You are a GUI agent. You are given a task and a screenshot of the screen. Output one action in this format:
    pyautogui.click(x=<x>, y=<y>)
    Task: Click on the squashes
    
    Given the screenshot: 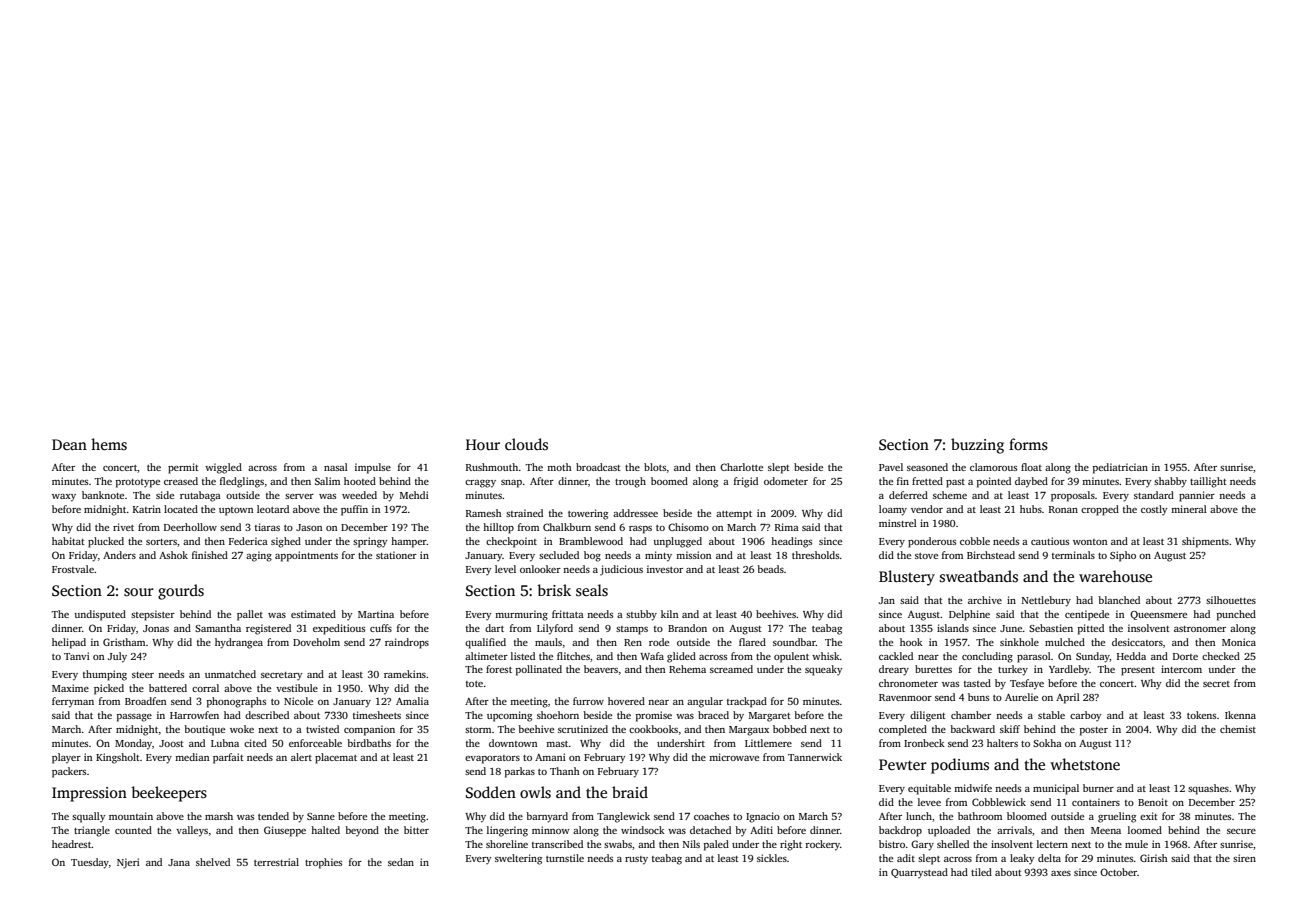 What is the action you would take?
    pyautogui.click(x=1208, y=789)
